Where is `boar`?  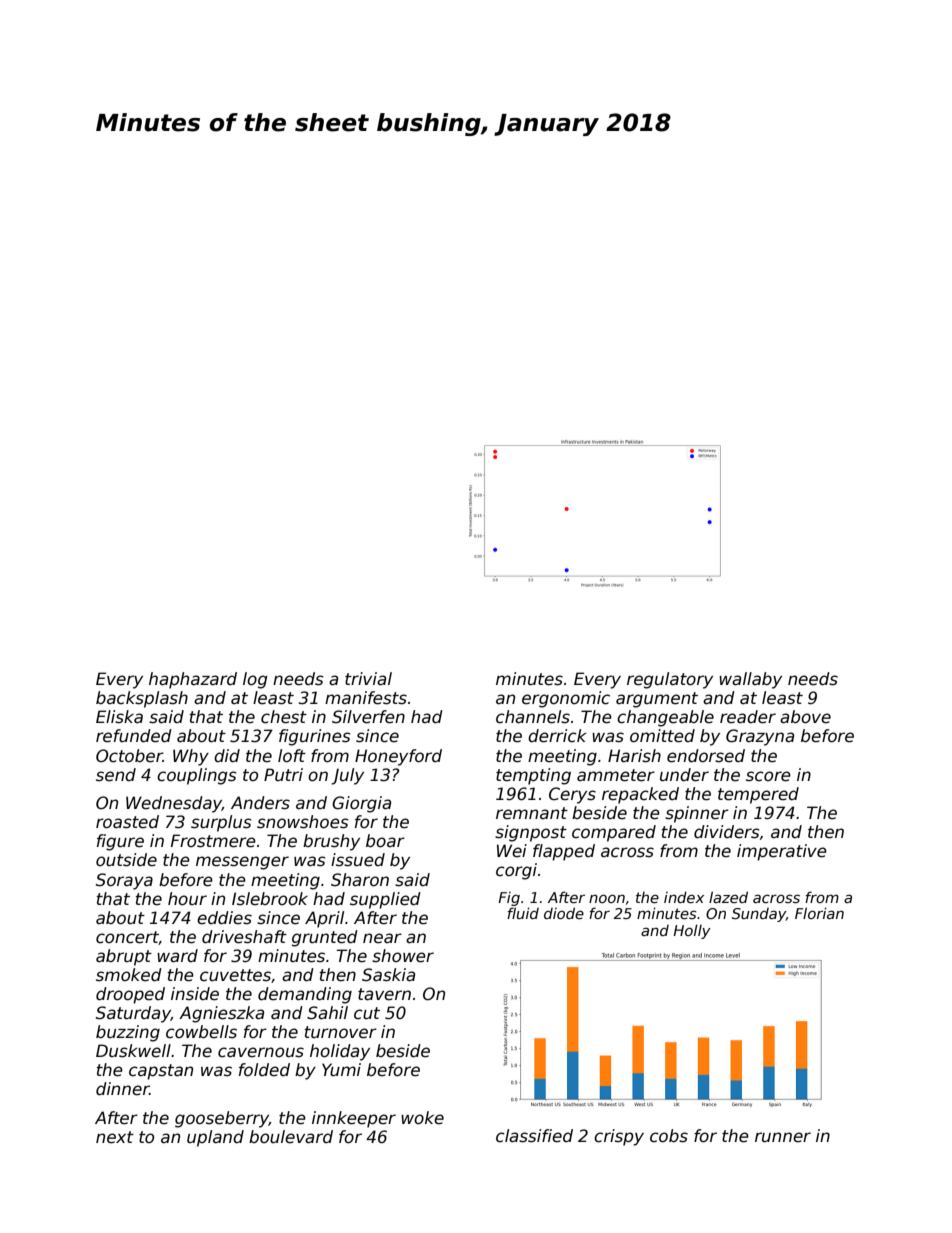
boar is located at coordinates (385, 841).
